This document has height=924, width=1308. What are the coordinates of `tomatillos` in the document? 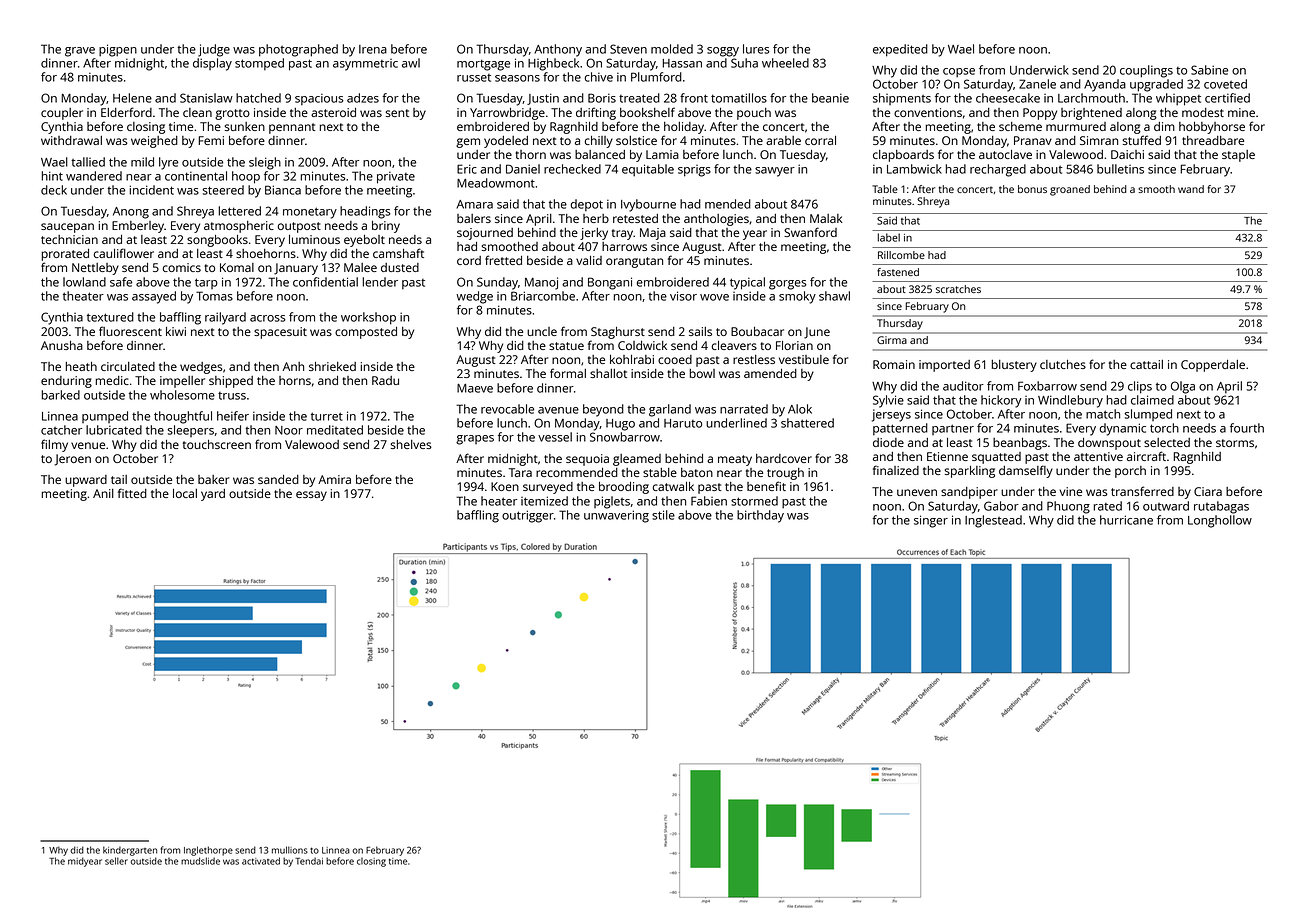 It's located at (739, 98).
